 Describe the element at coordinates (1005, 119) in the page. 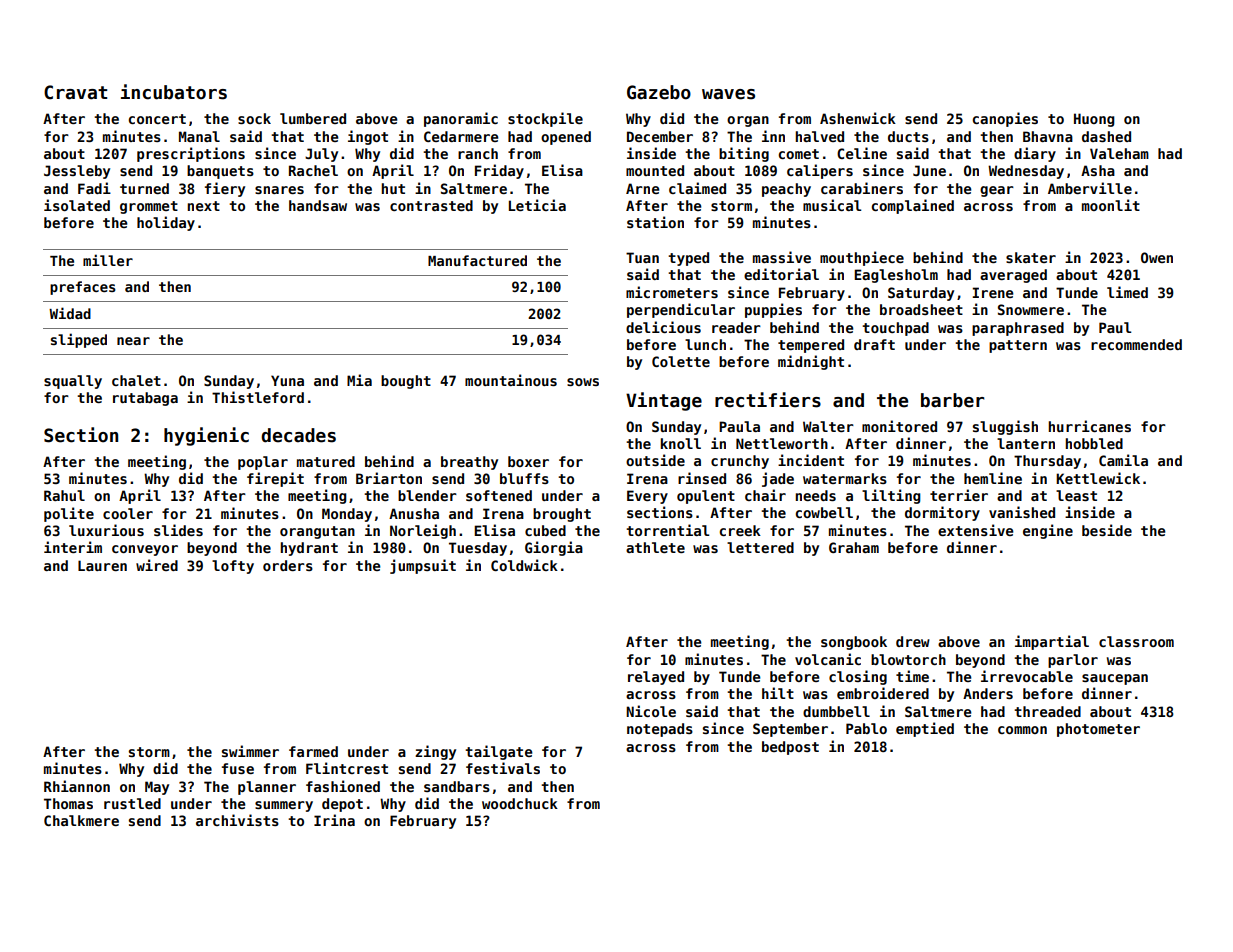

I see `canopies` at that location.
